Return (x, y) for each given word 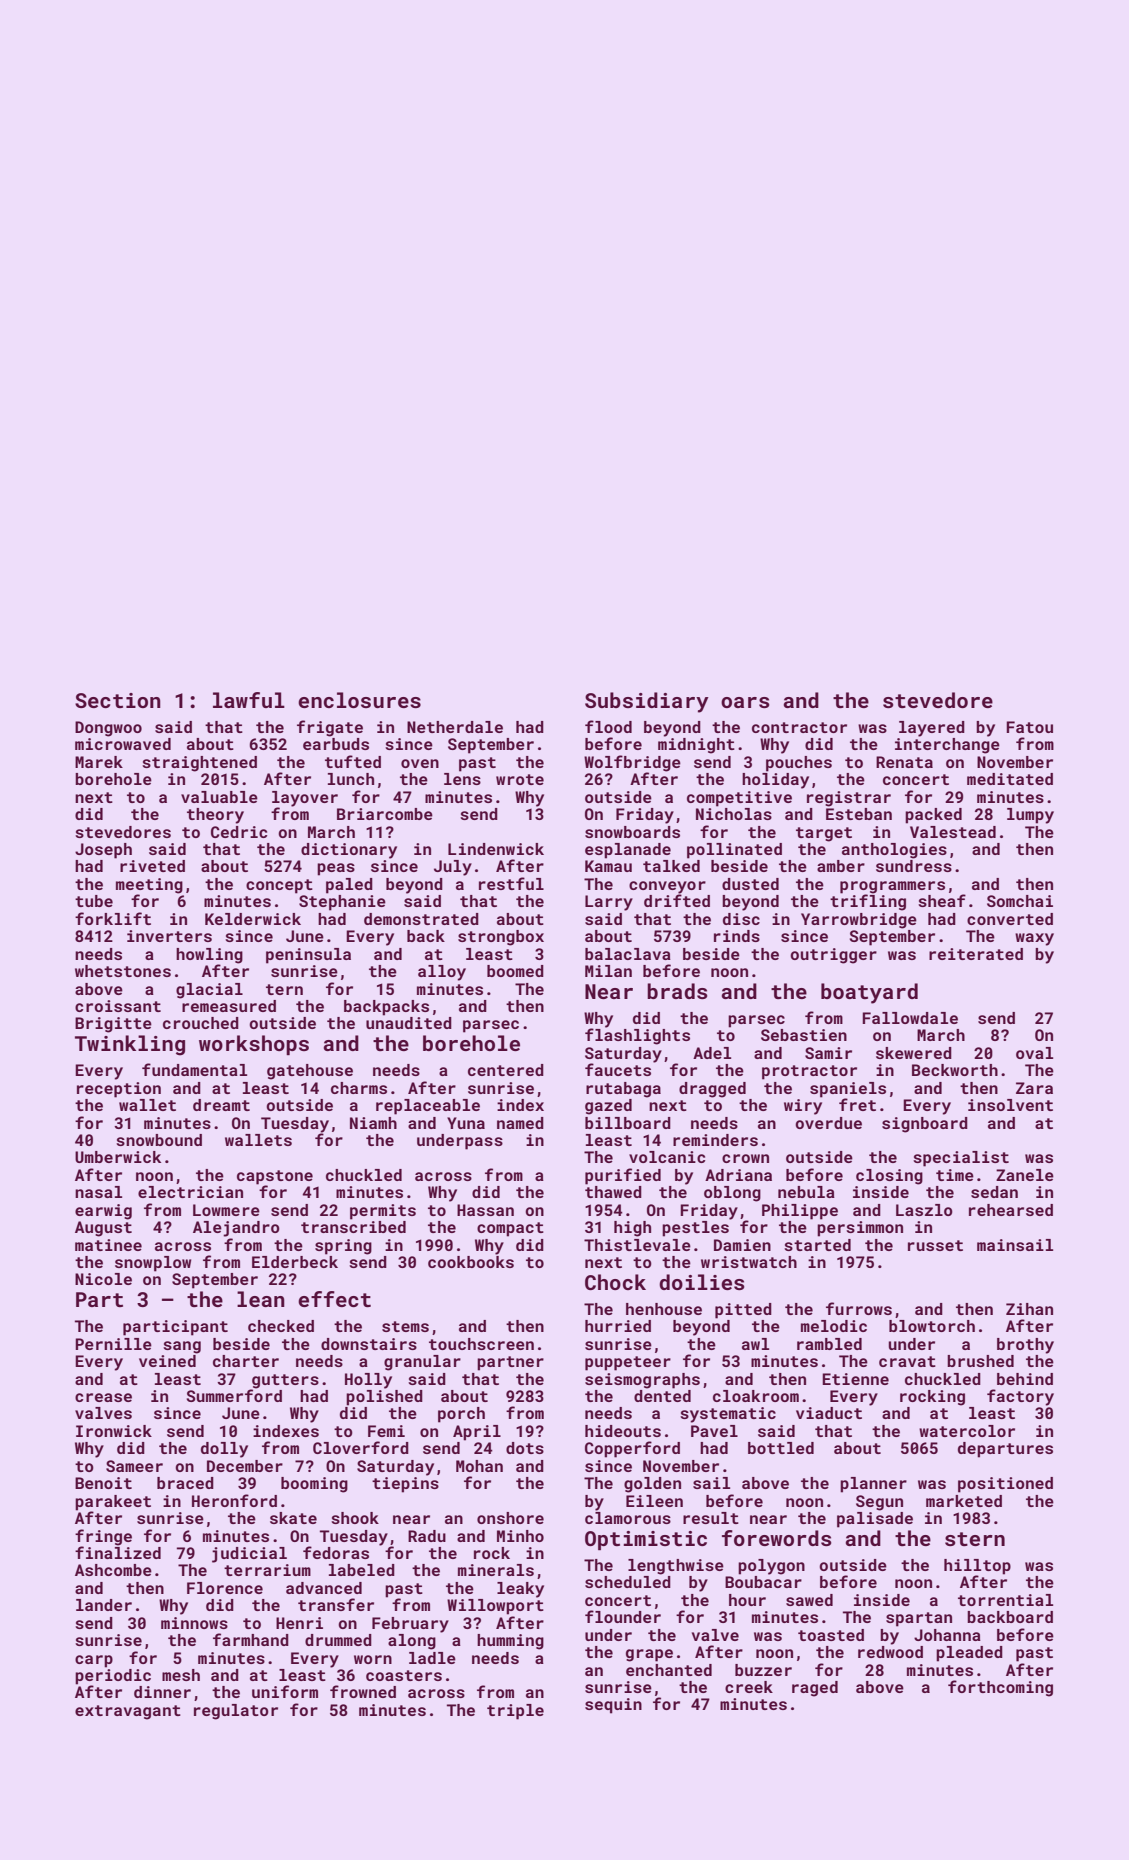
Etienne (855, 1379)
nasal (98, 1192)
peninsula (308, 956)
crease (103, 1397)
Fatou (1029, 727)
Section (118, 700)
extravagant (128, 1712)
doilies (702, 1282)
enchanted (669, 1670)
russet (935, 1245)
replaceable (428, 1107)
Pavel (714, 1431)
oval (1034, 1053)
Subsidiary (647, 702)
